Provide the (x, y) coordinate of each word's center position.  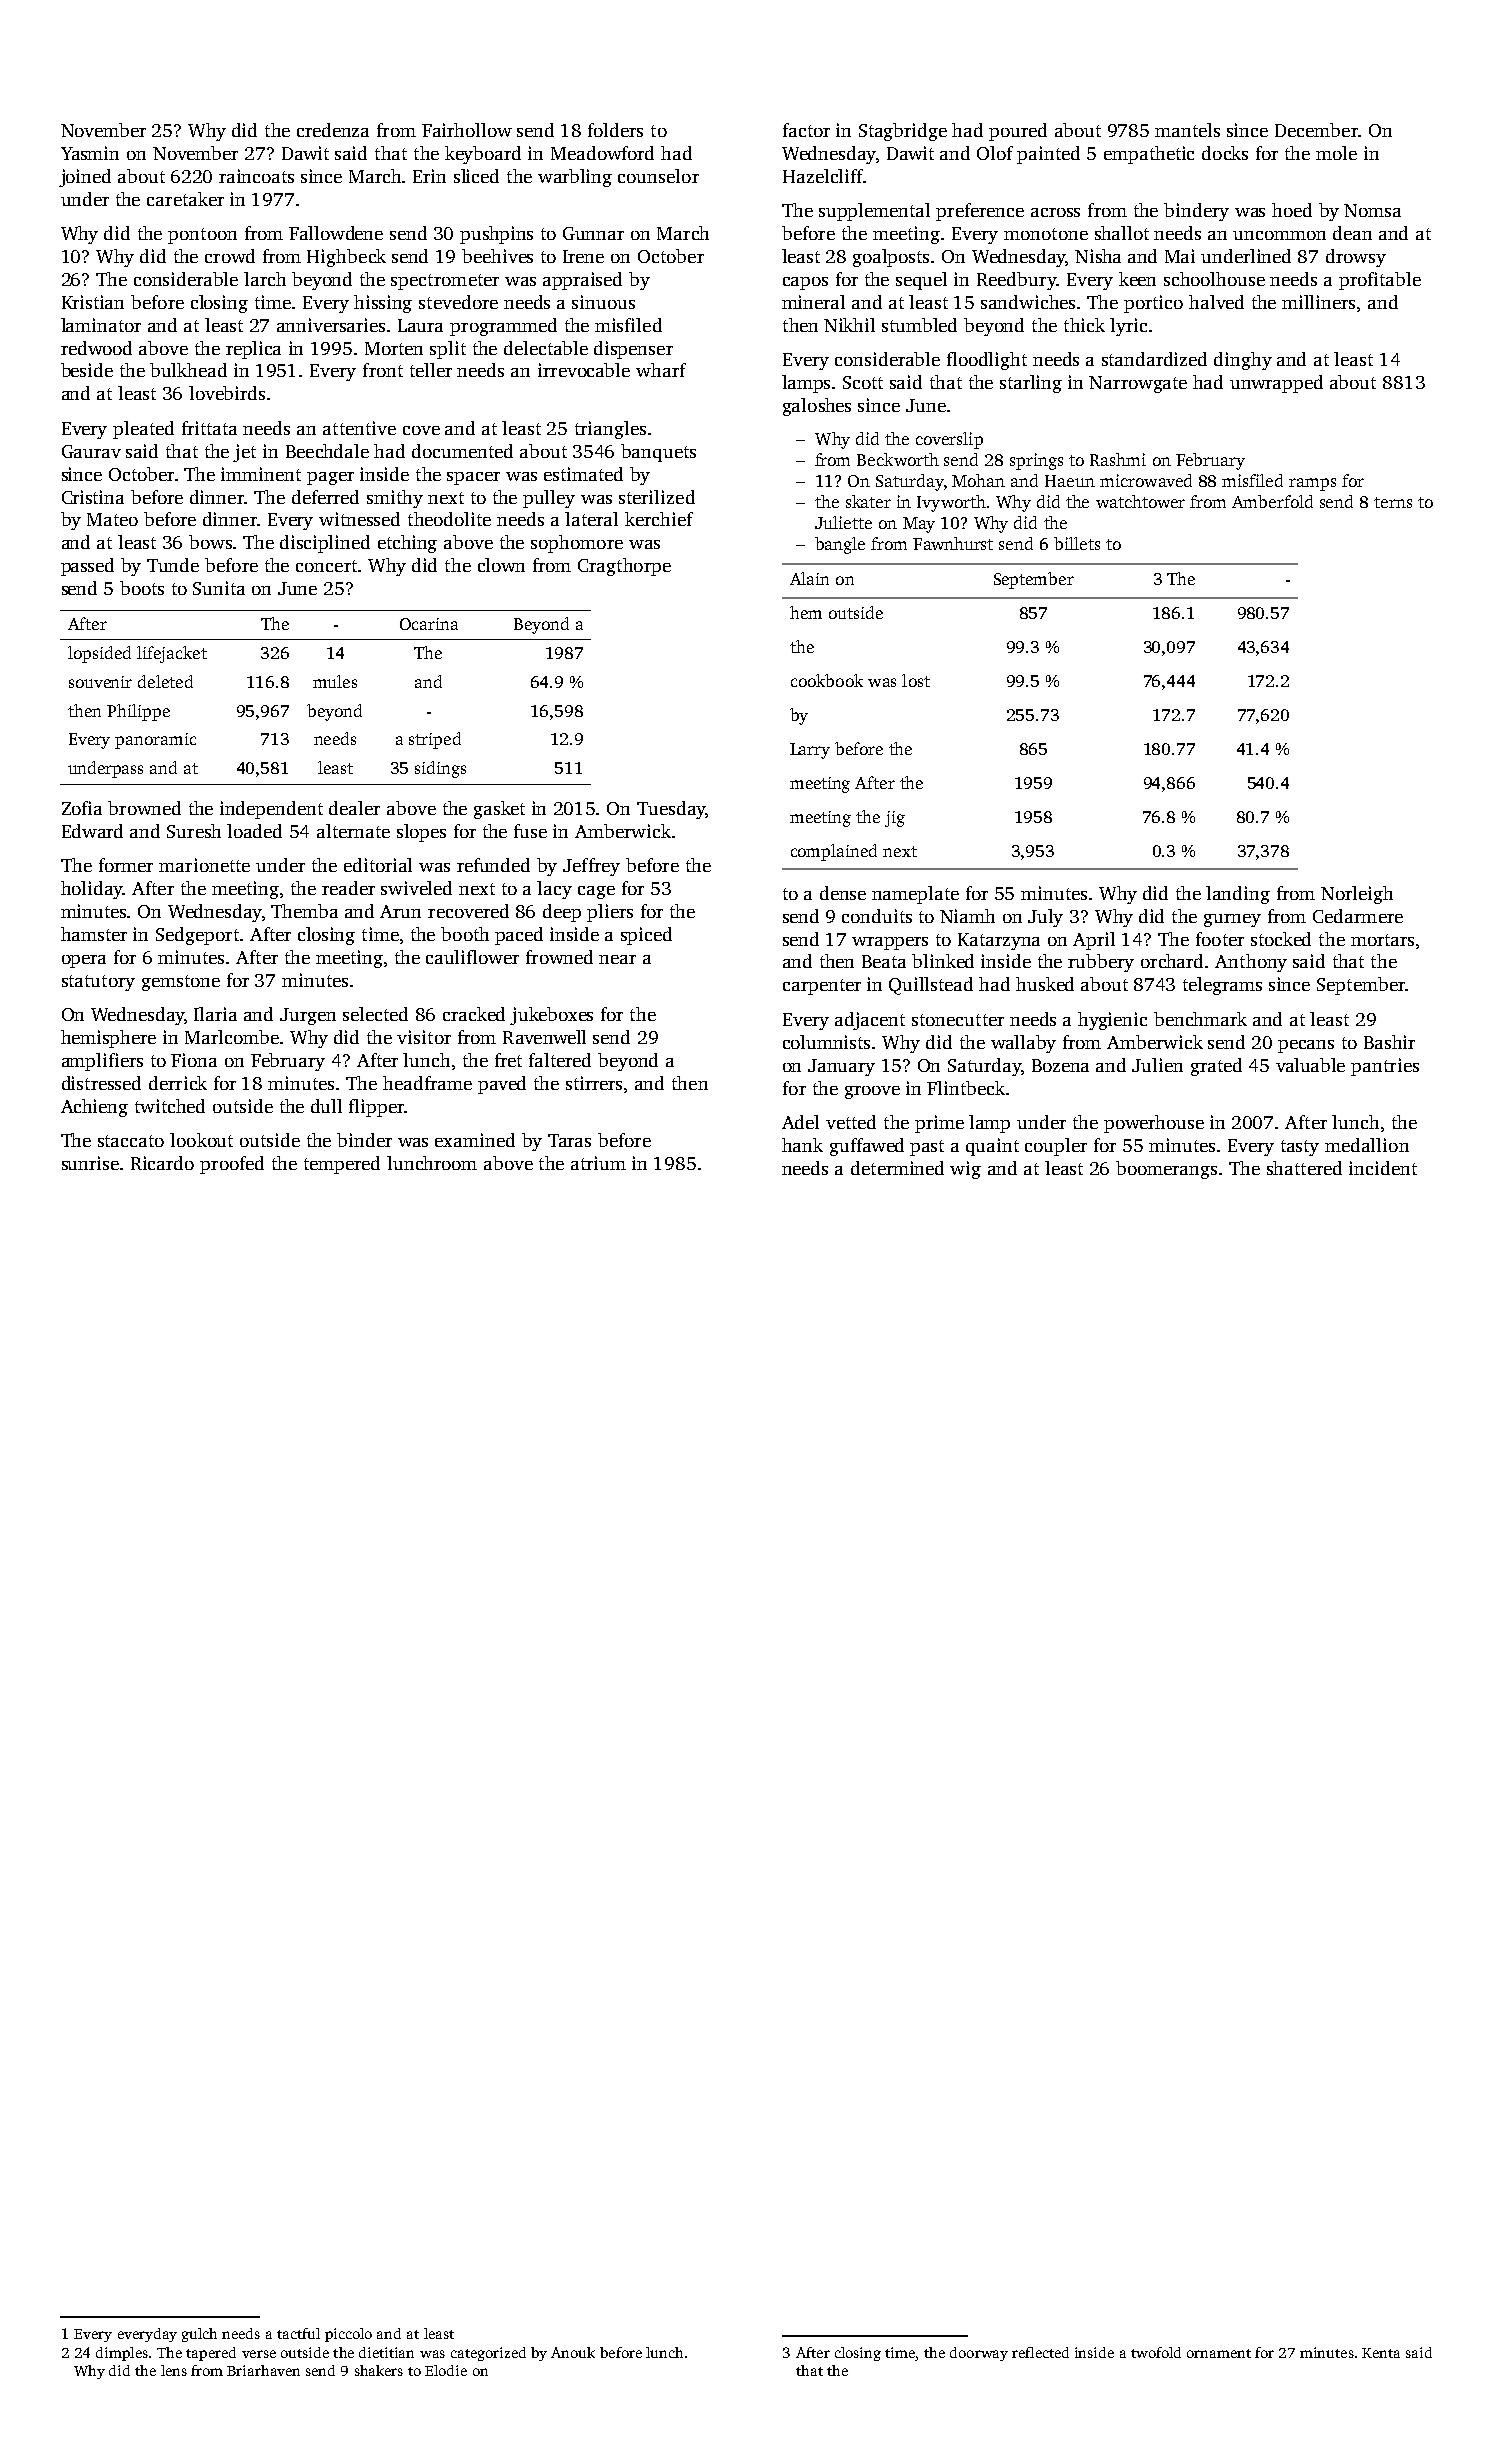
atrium (598, 1163)
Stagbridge (903, 132)
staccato (131, 1141)
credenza (333, 130)
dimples (122, 2354)
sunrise (90, 1163)
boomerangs (1166, 1170)
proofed (232, 1165)
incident (1383, 1168)
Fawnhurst (953, 543)
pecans (1306, 1046)
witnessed (359, 519)
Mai (1180, 256)
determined (897, 1168)
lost (916, 680)
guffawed (867, 1147)
